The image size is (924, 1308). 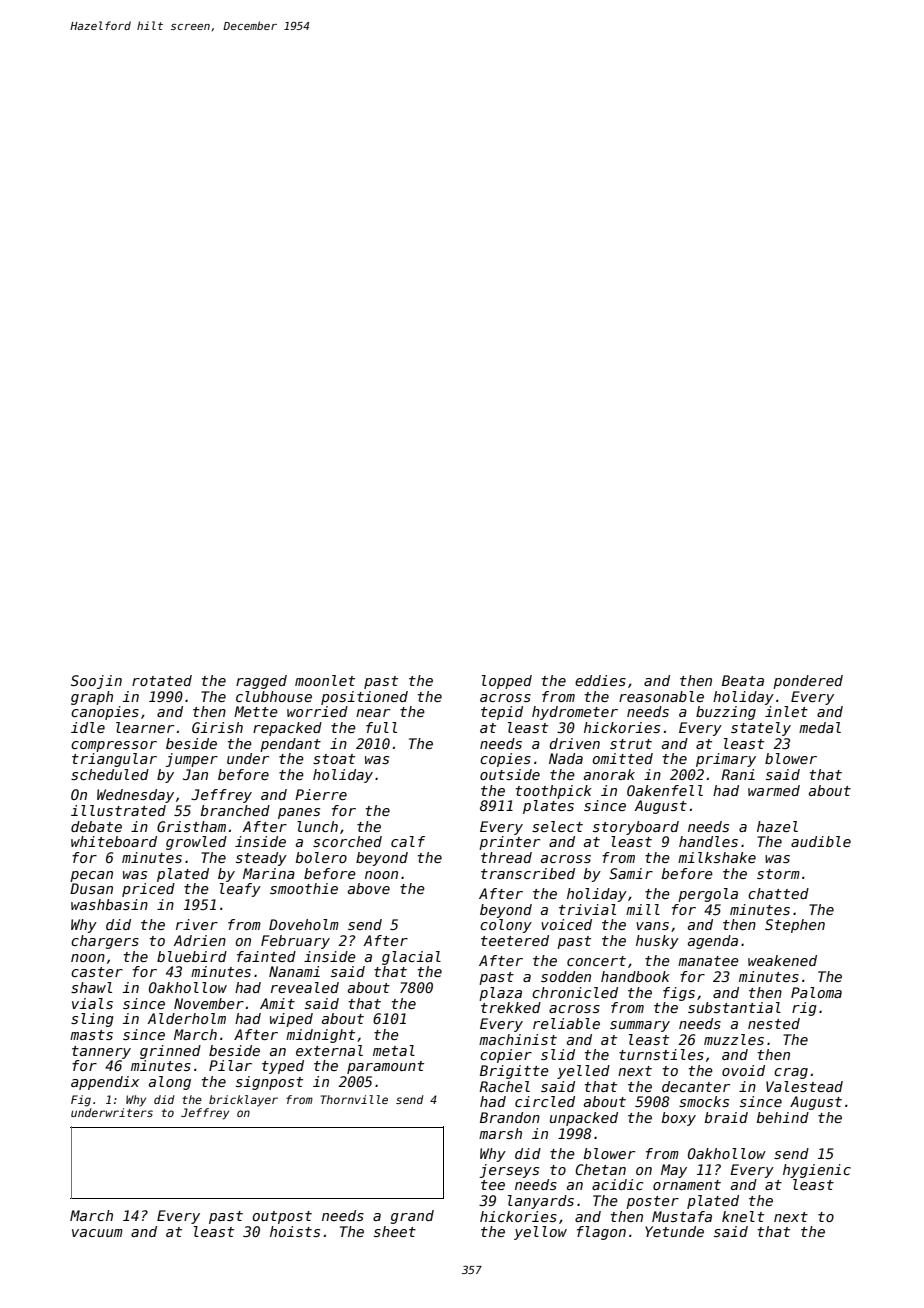 What do you see at coordinates (657, 942) in the screenshot?
I see `husky` at bounding box center [657, 942].
